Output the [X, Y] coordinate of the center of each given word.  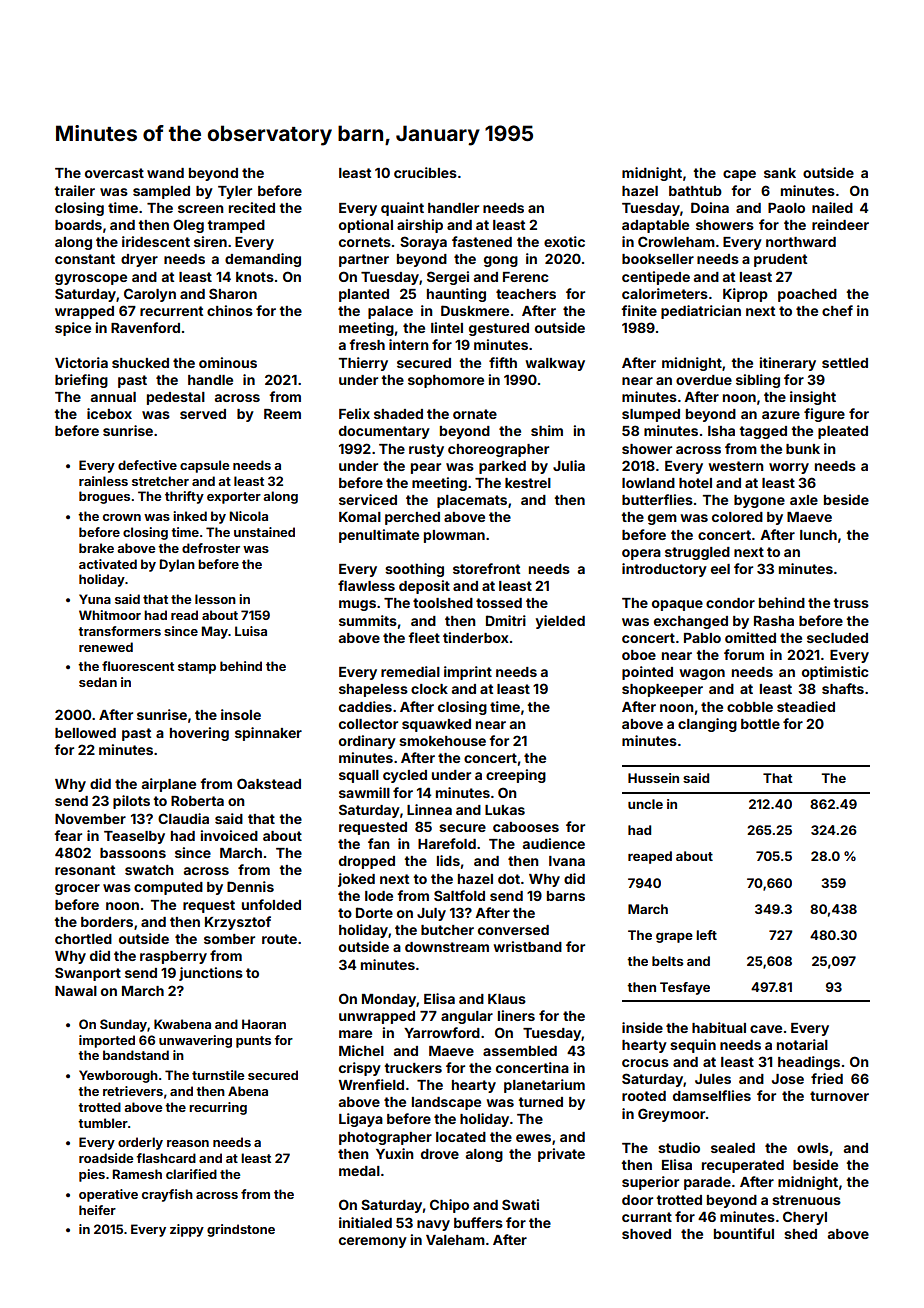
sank [780, 173]
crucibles [425, 172]
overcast [114, 173]
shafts [843, 688]
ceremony [373, 1242]
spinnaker [268, 734]
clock [429, 689]
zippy [187, 1230]
